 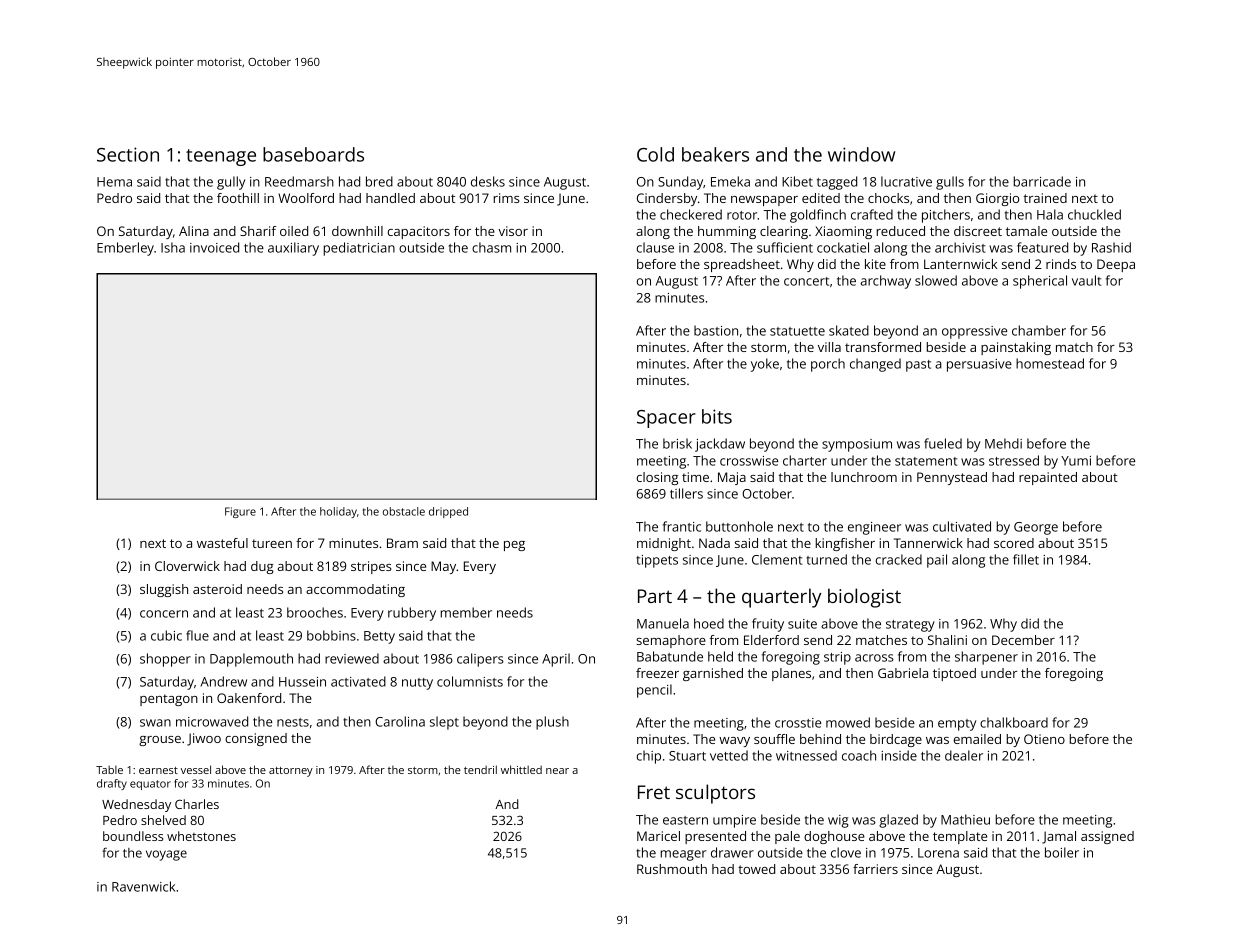 I want to click on gully, so click(x=231, y=183).
